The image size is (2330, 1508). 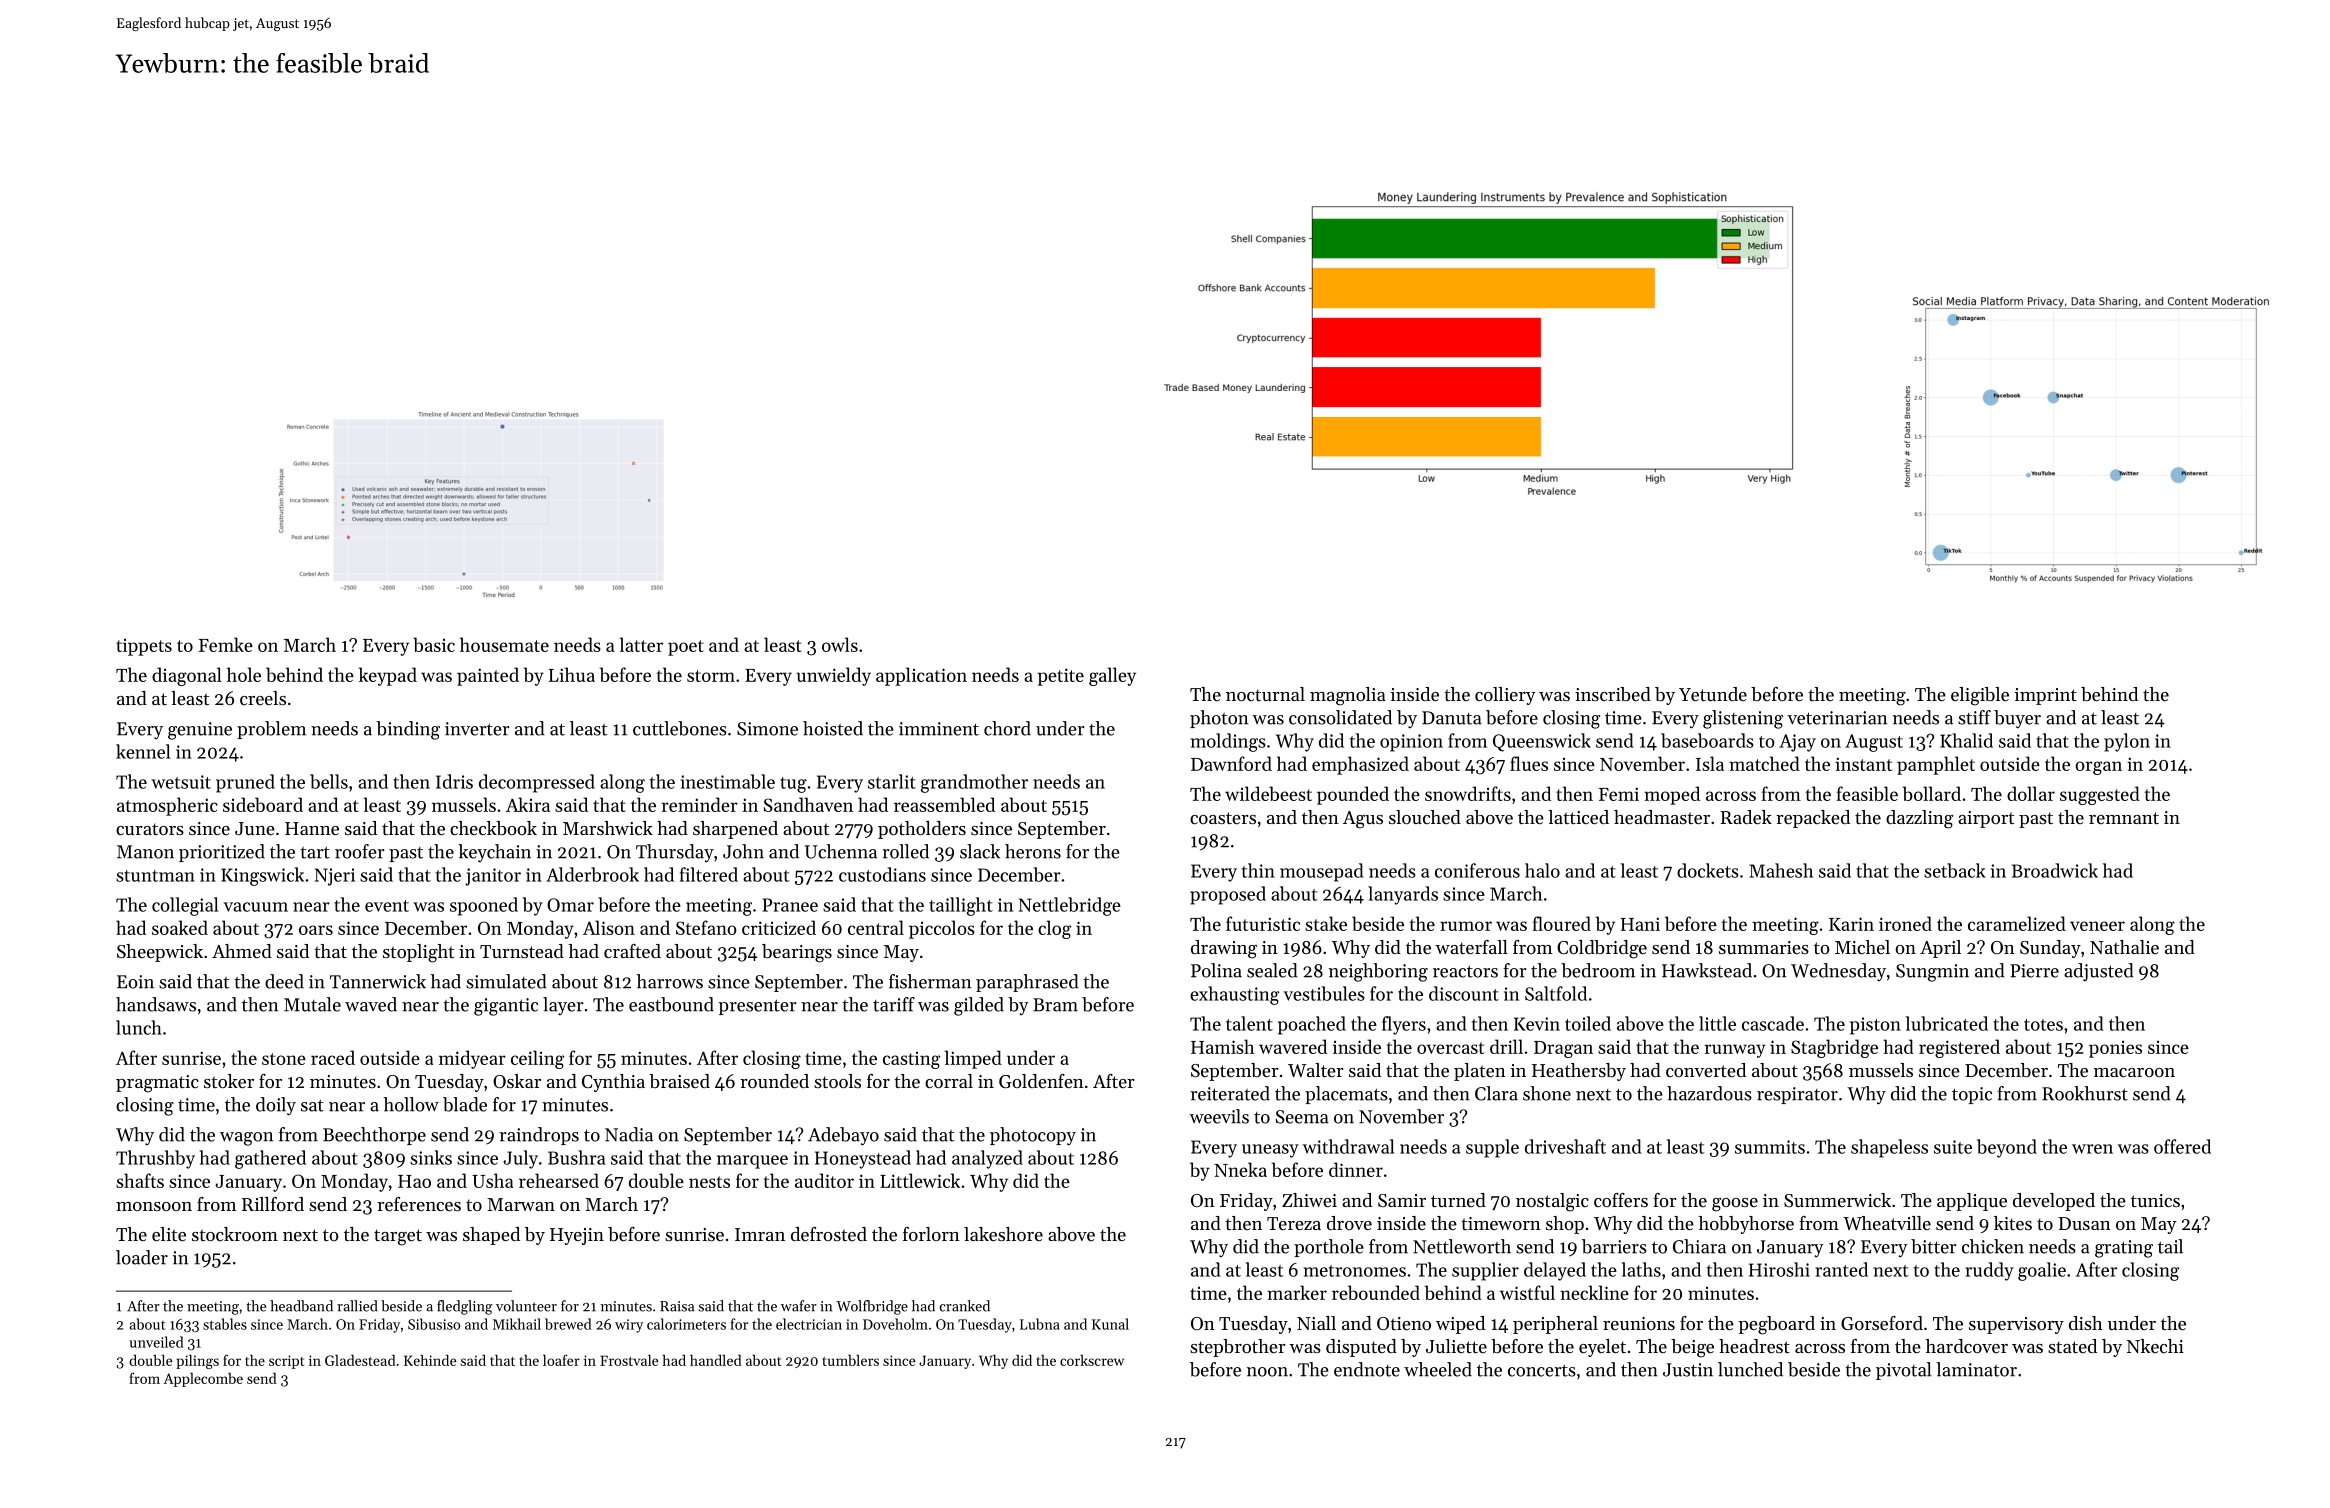 What do you see at coordinates (187, 676) in the screenshot?
I see `diagonal` at bounding box center [187, 676].
